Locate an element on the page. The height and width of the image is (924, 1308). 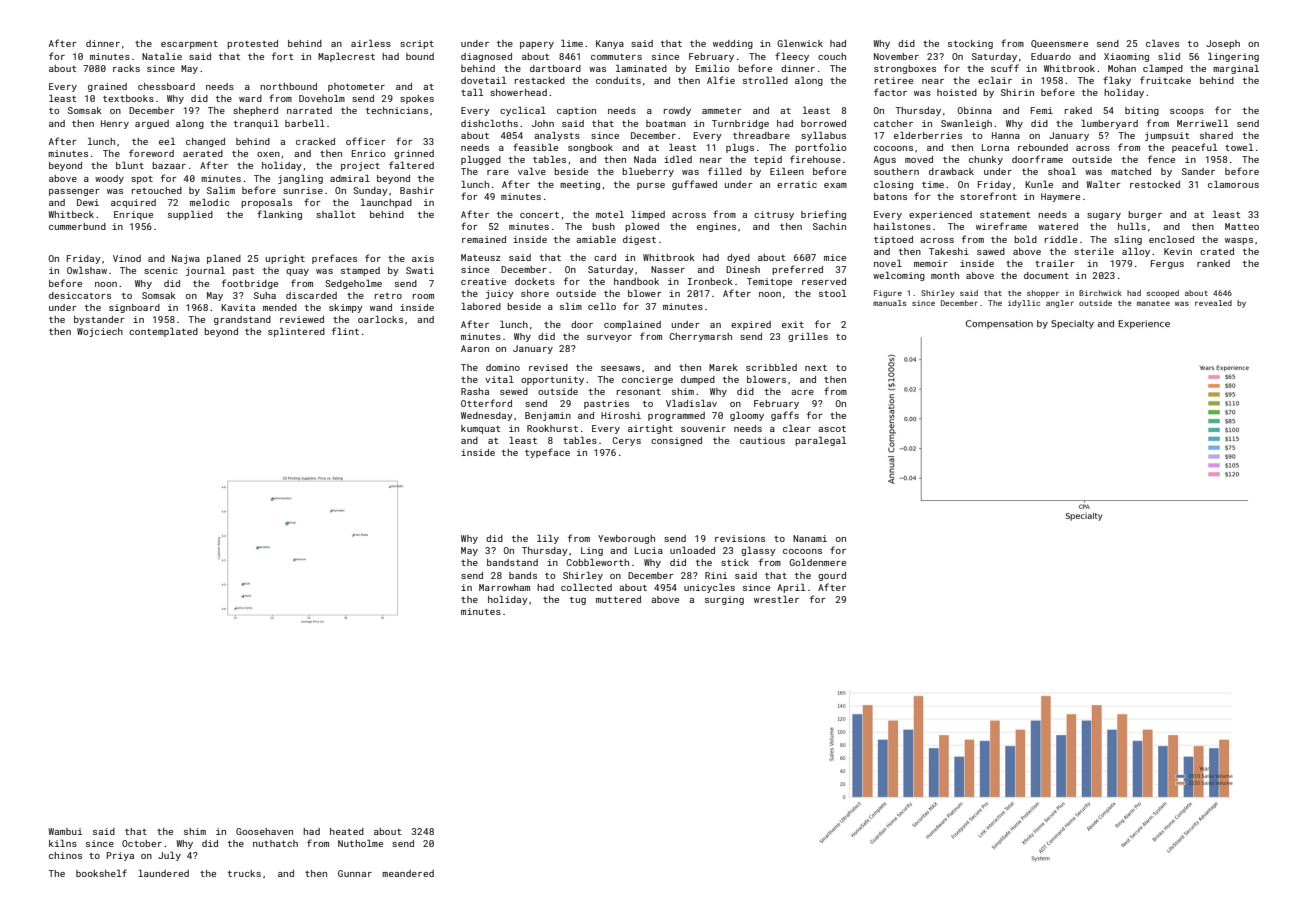
Marrowham is located at coordinates (504, 587).
